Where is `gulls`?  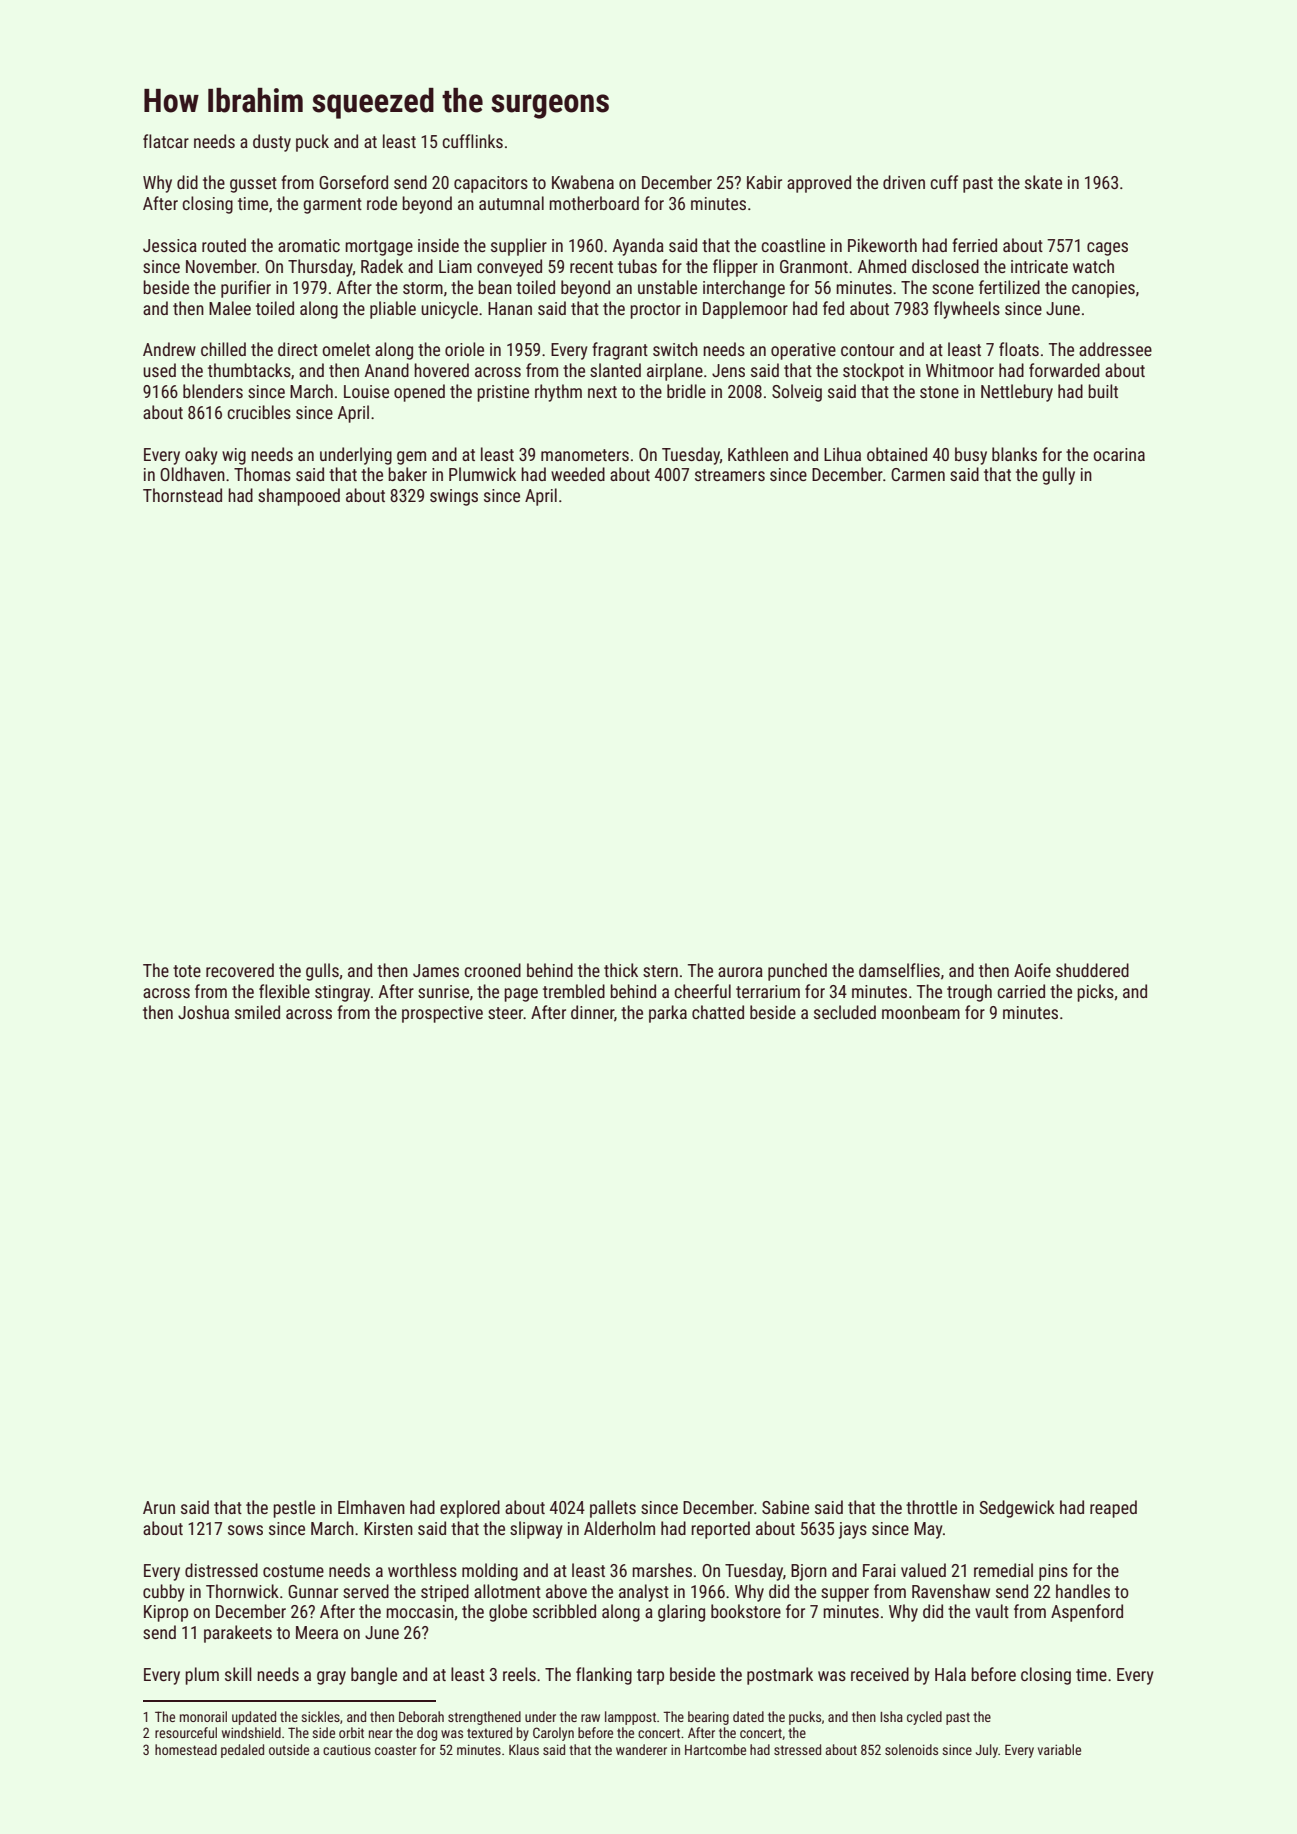
gulls is located at coordinates (322, 972).
